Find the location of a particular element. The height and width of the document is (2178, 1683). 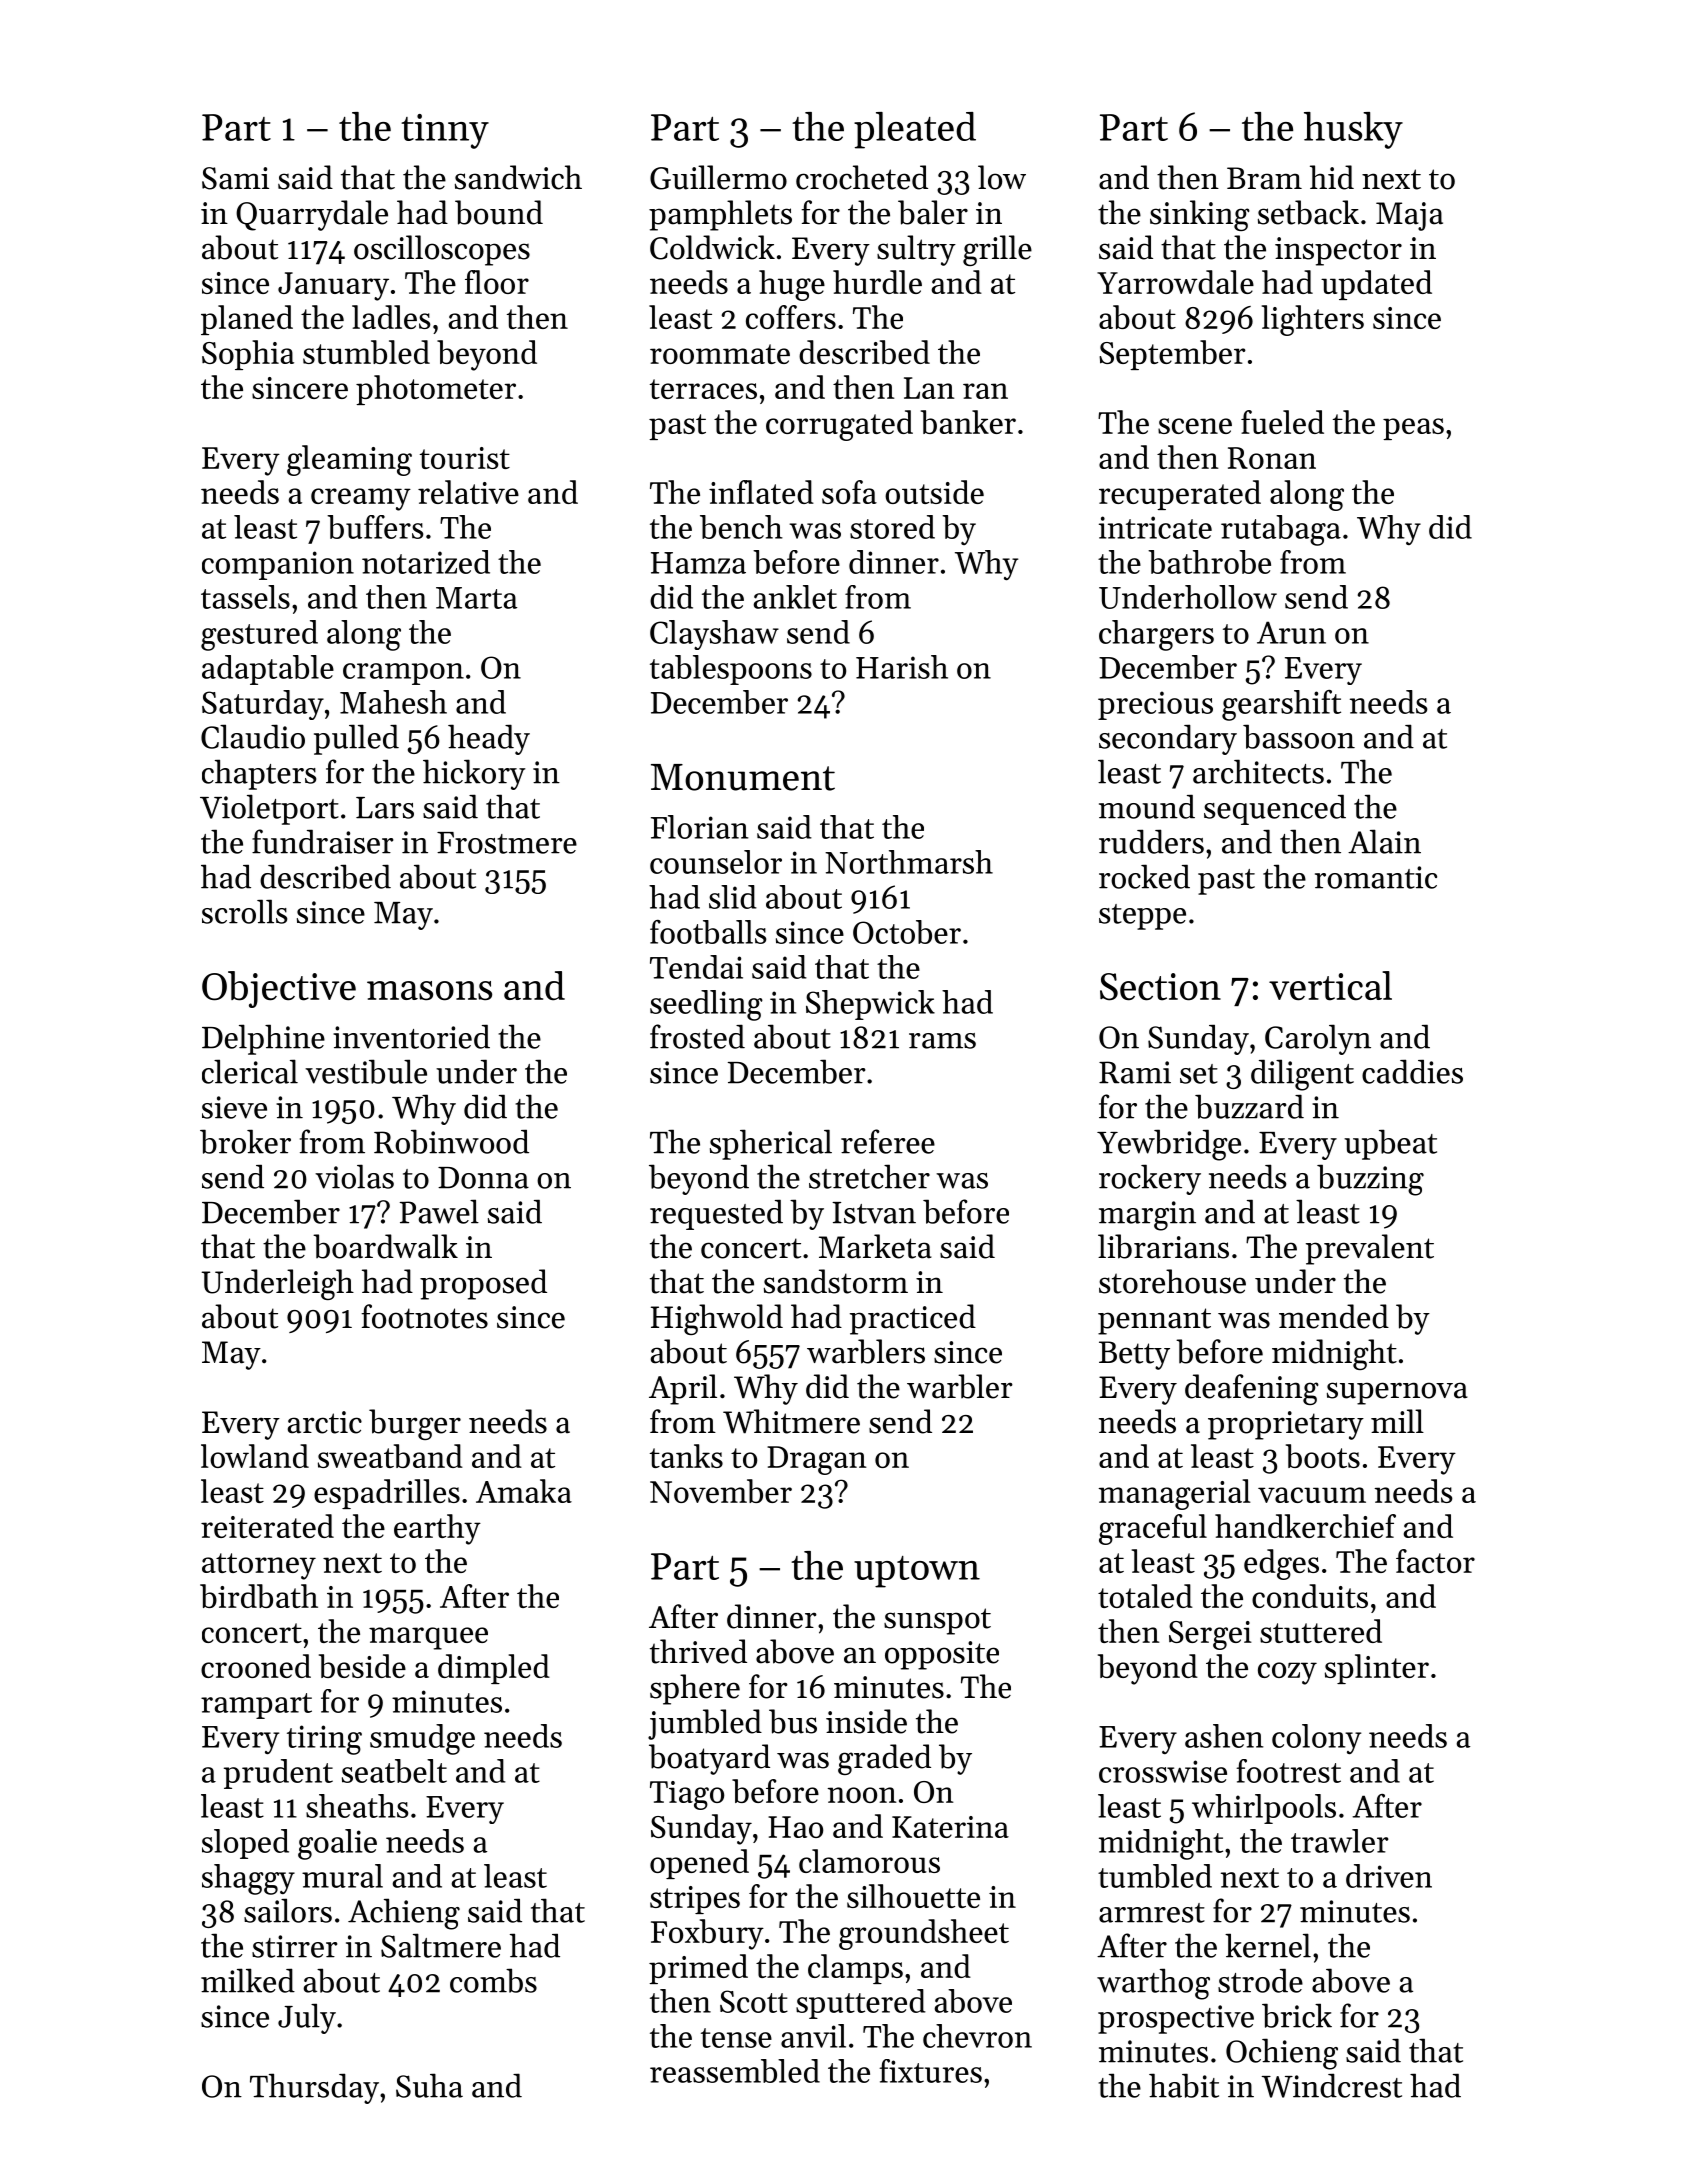

baler is located at coordinates (933, 212).
